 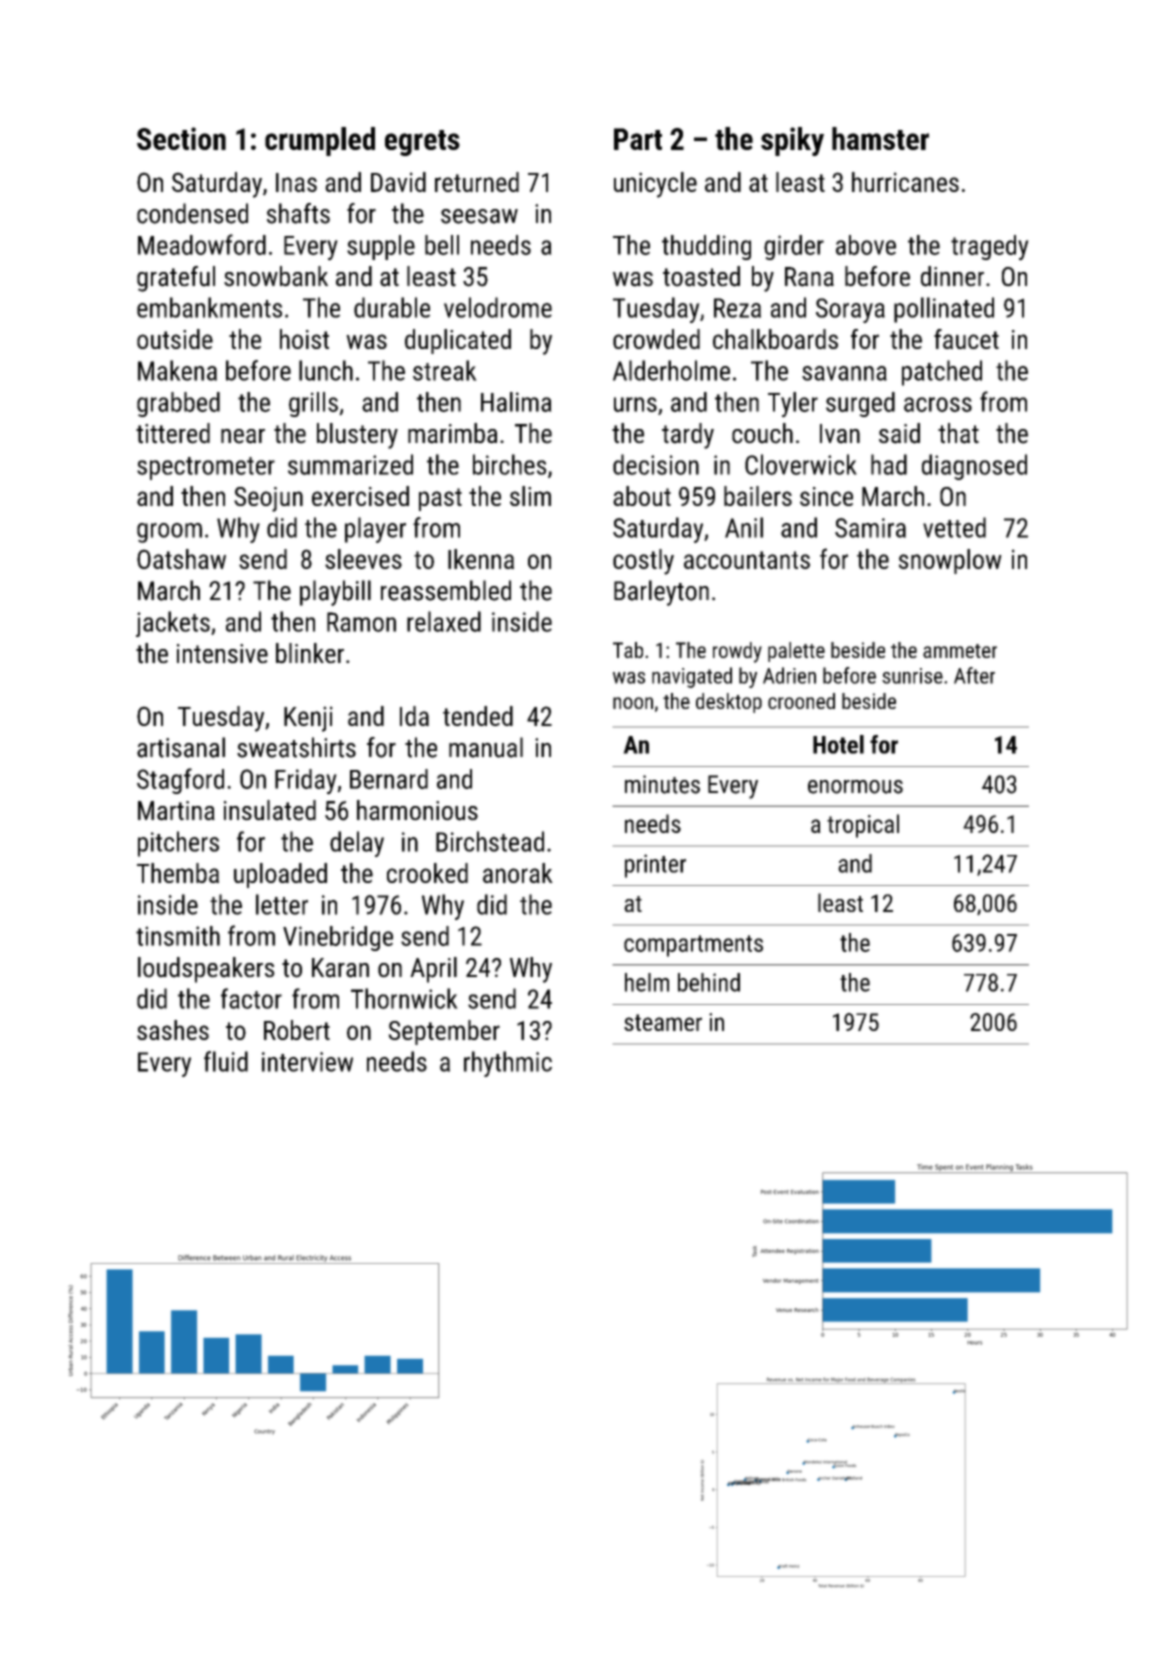 I want to click on Martina, so click(x=176, y=811).
